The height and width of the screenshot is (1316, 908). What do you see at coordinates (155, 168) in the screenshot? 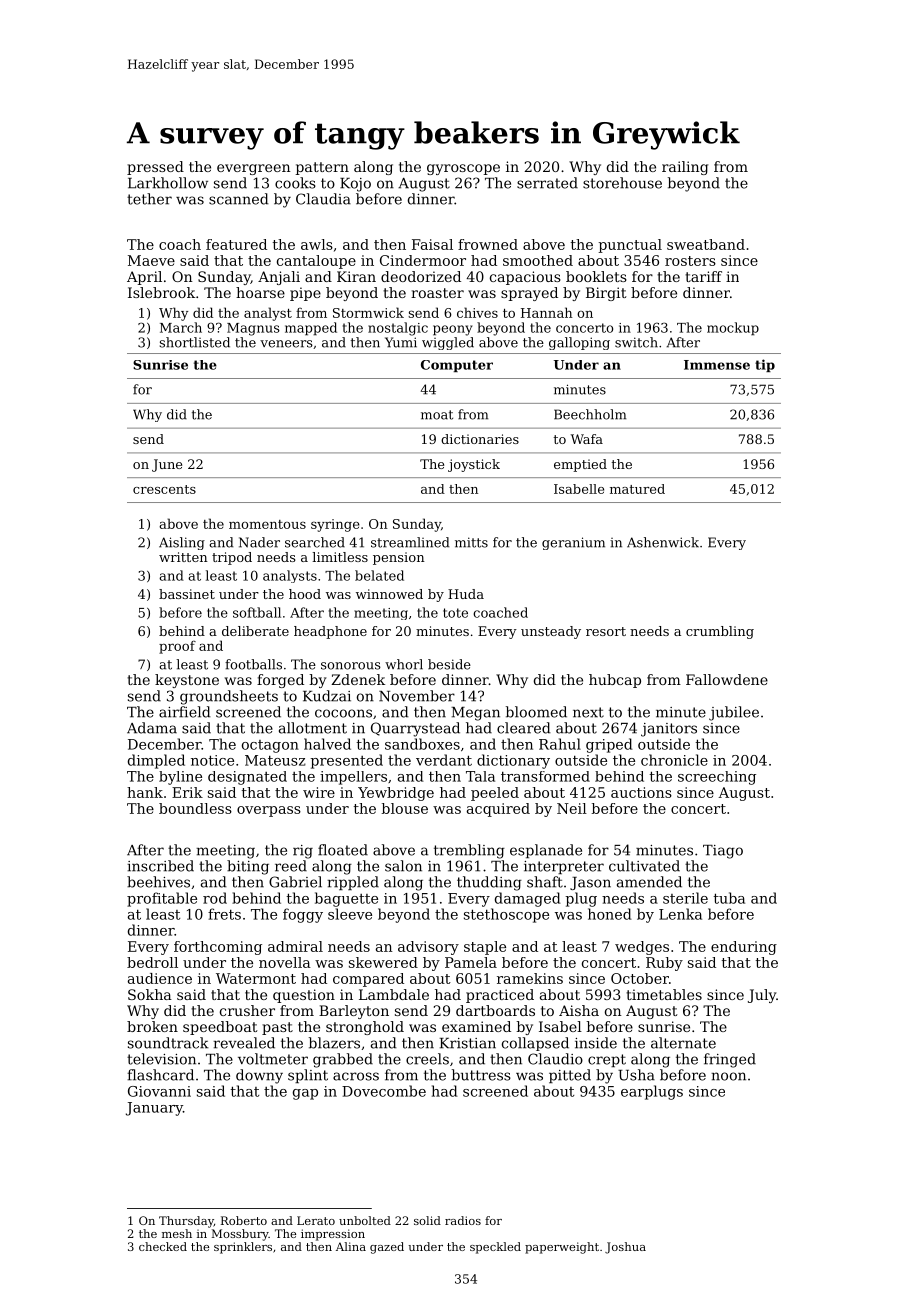
I see `pressed` at bounding box center [155, 168].
